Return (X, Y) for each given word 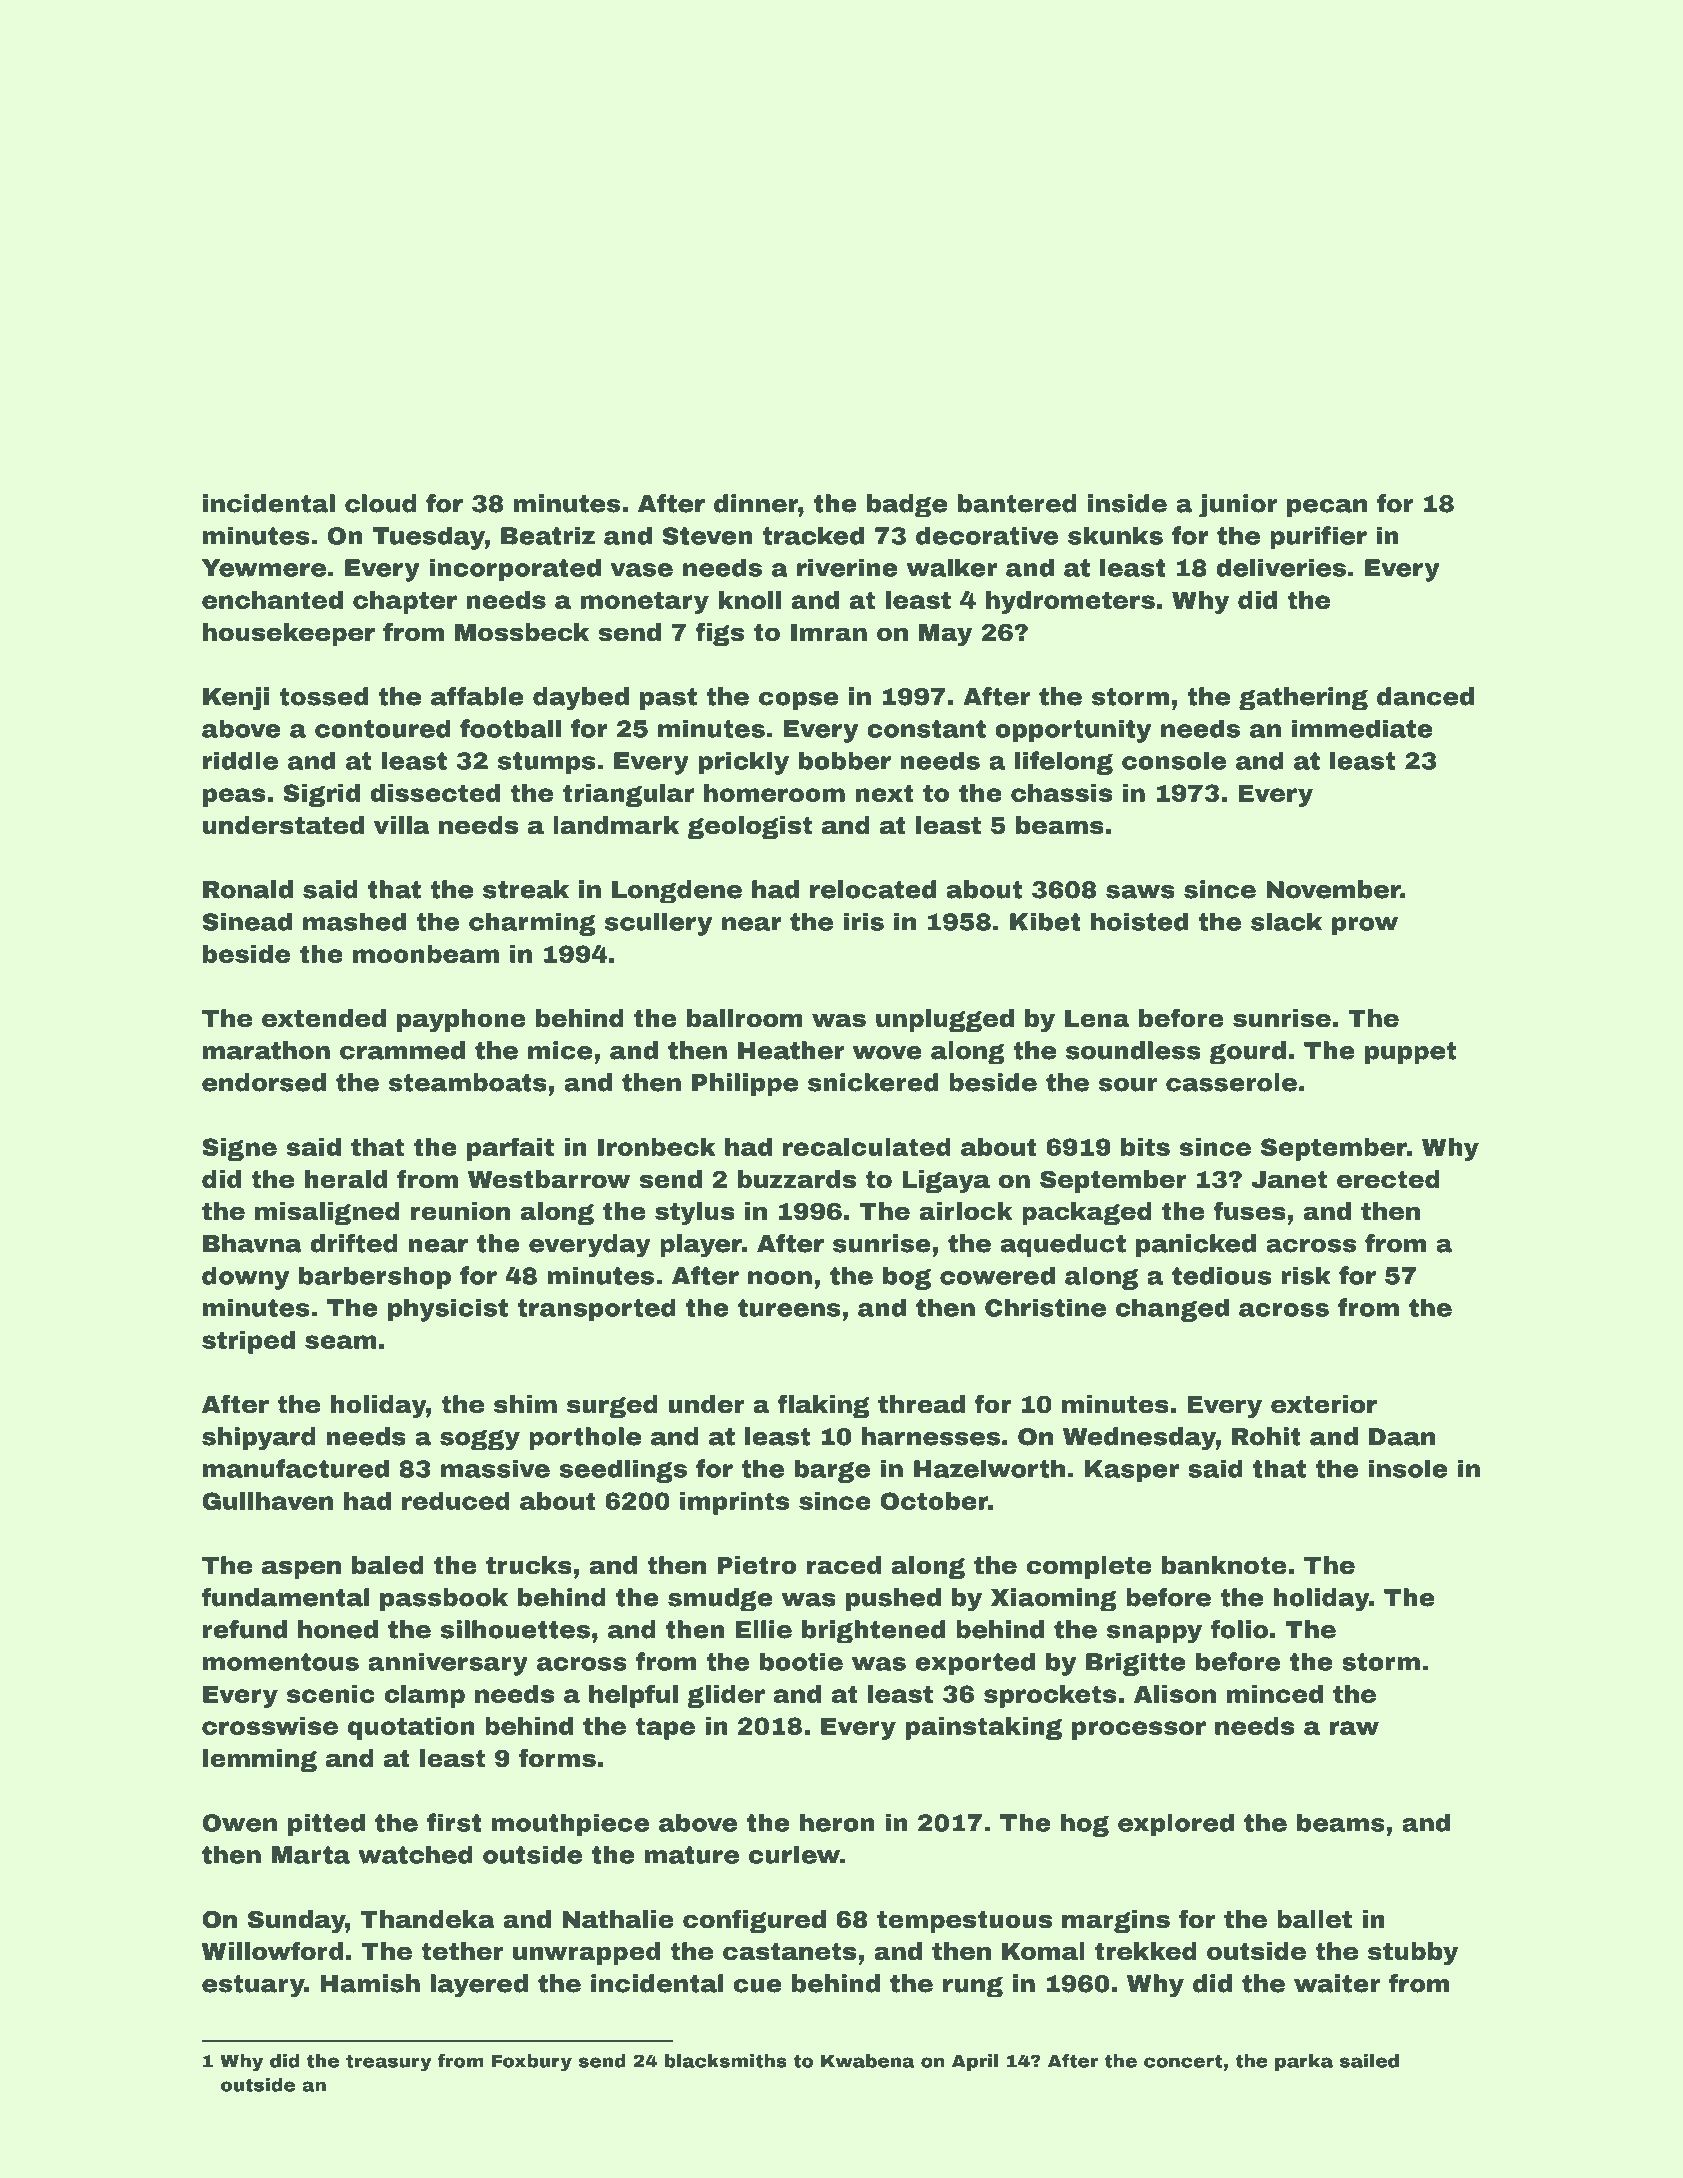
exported (975, 1664)
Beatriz (548, 535)
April (975, 2062)
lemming (260, 1760)
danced (1425, 696)
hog (1085, 1825)
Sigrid (321, 795)
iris (863, 921)
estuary (253, 1986)
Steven (707, 536)
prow (1365, 926)
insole (1408, 1468)
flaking (823, 1406)
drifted (354, 1243)
